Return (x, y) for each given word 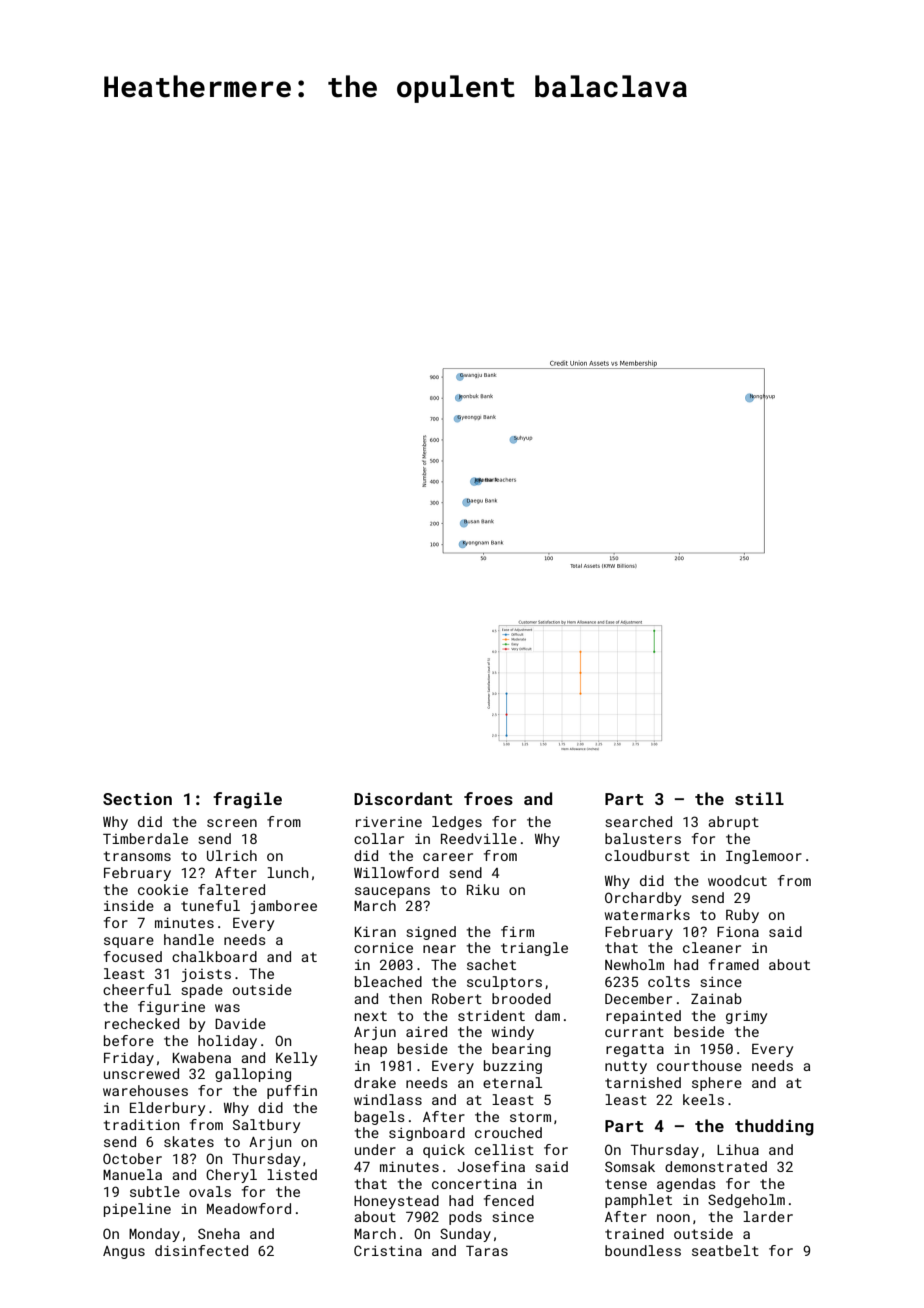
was (227, 1008)
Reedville (479, 838)
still (759, 798)
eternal (512, 1082)
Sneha (219, 1233)
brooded (521, 998)
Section (137, 799)
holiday (227, 1042)
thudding (774, 1127)
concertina (474, 1184)
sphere (717, 1084)
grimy (746, 1017)
